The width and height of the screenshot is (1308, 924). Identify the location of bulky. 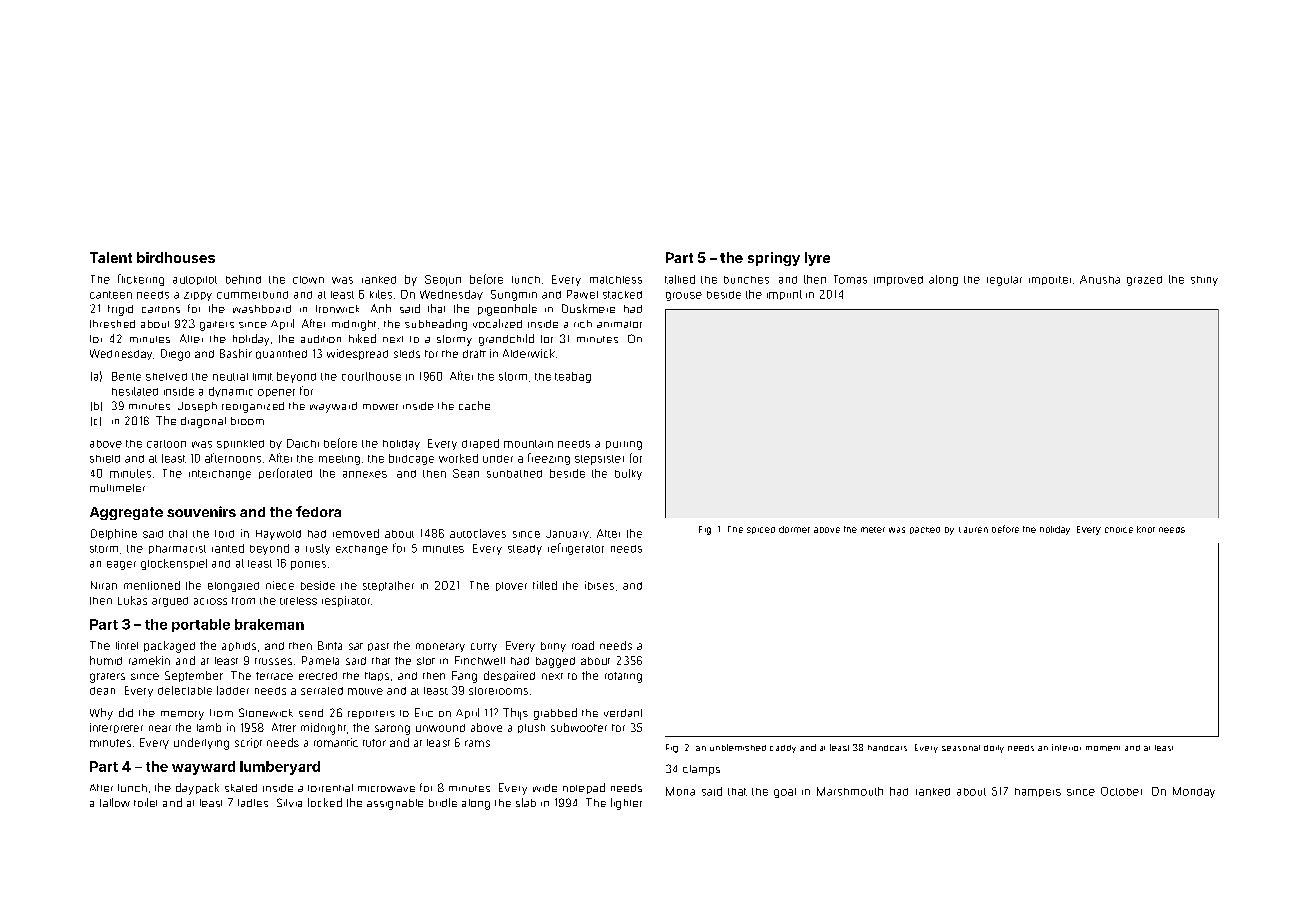
(628, 474).
